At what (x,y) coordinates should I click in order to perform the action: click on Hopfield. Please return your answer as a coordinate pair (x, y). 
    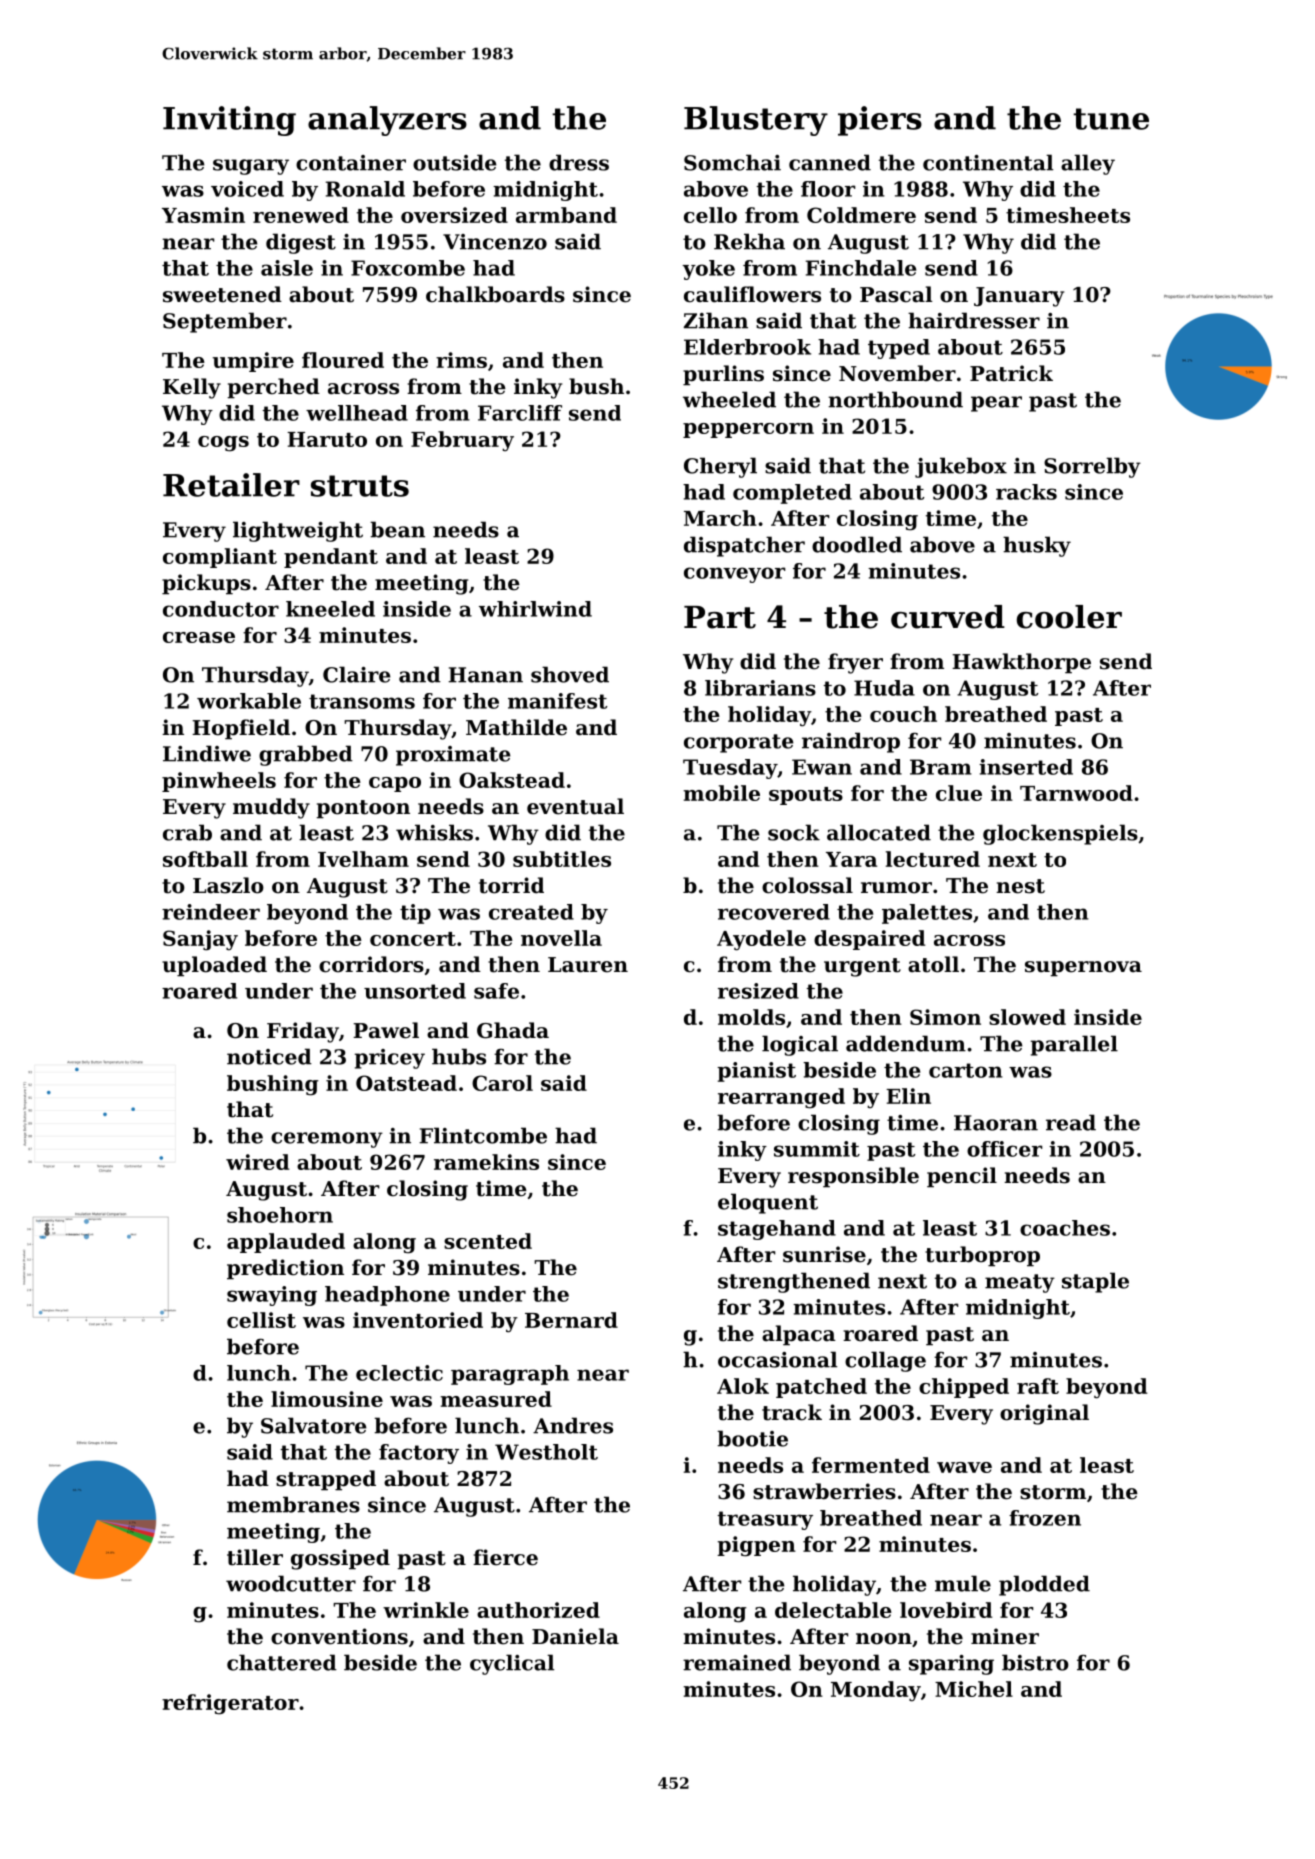
    Looking at the image, I should click on (241, 729).
